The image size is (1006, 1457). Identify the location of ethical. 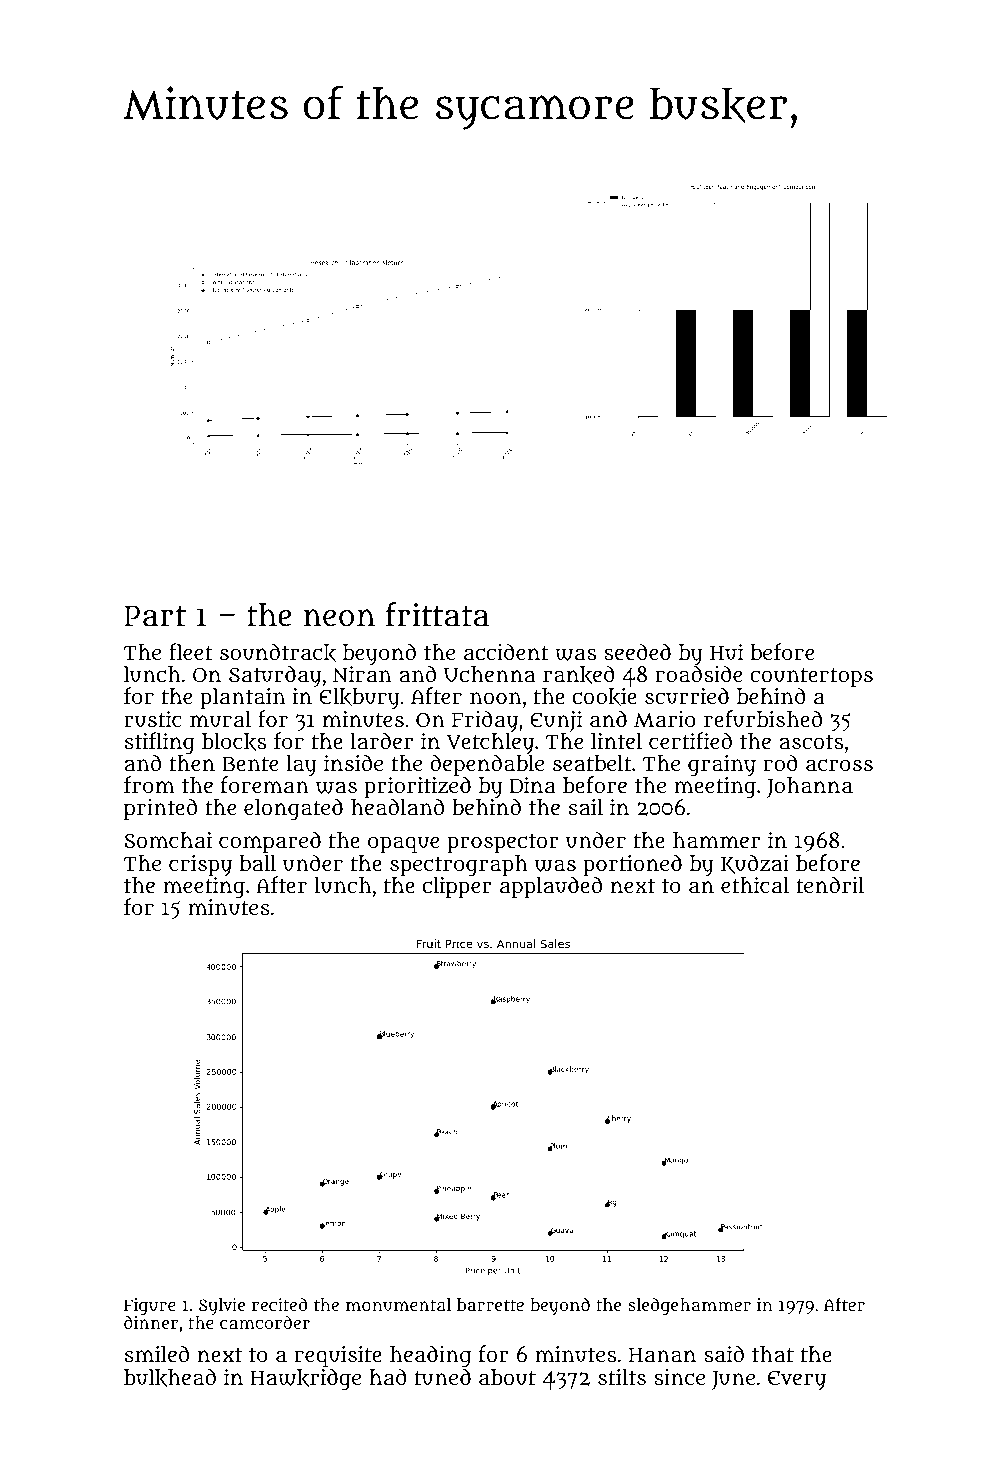
(755, 885).
